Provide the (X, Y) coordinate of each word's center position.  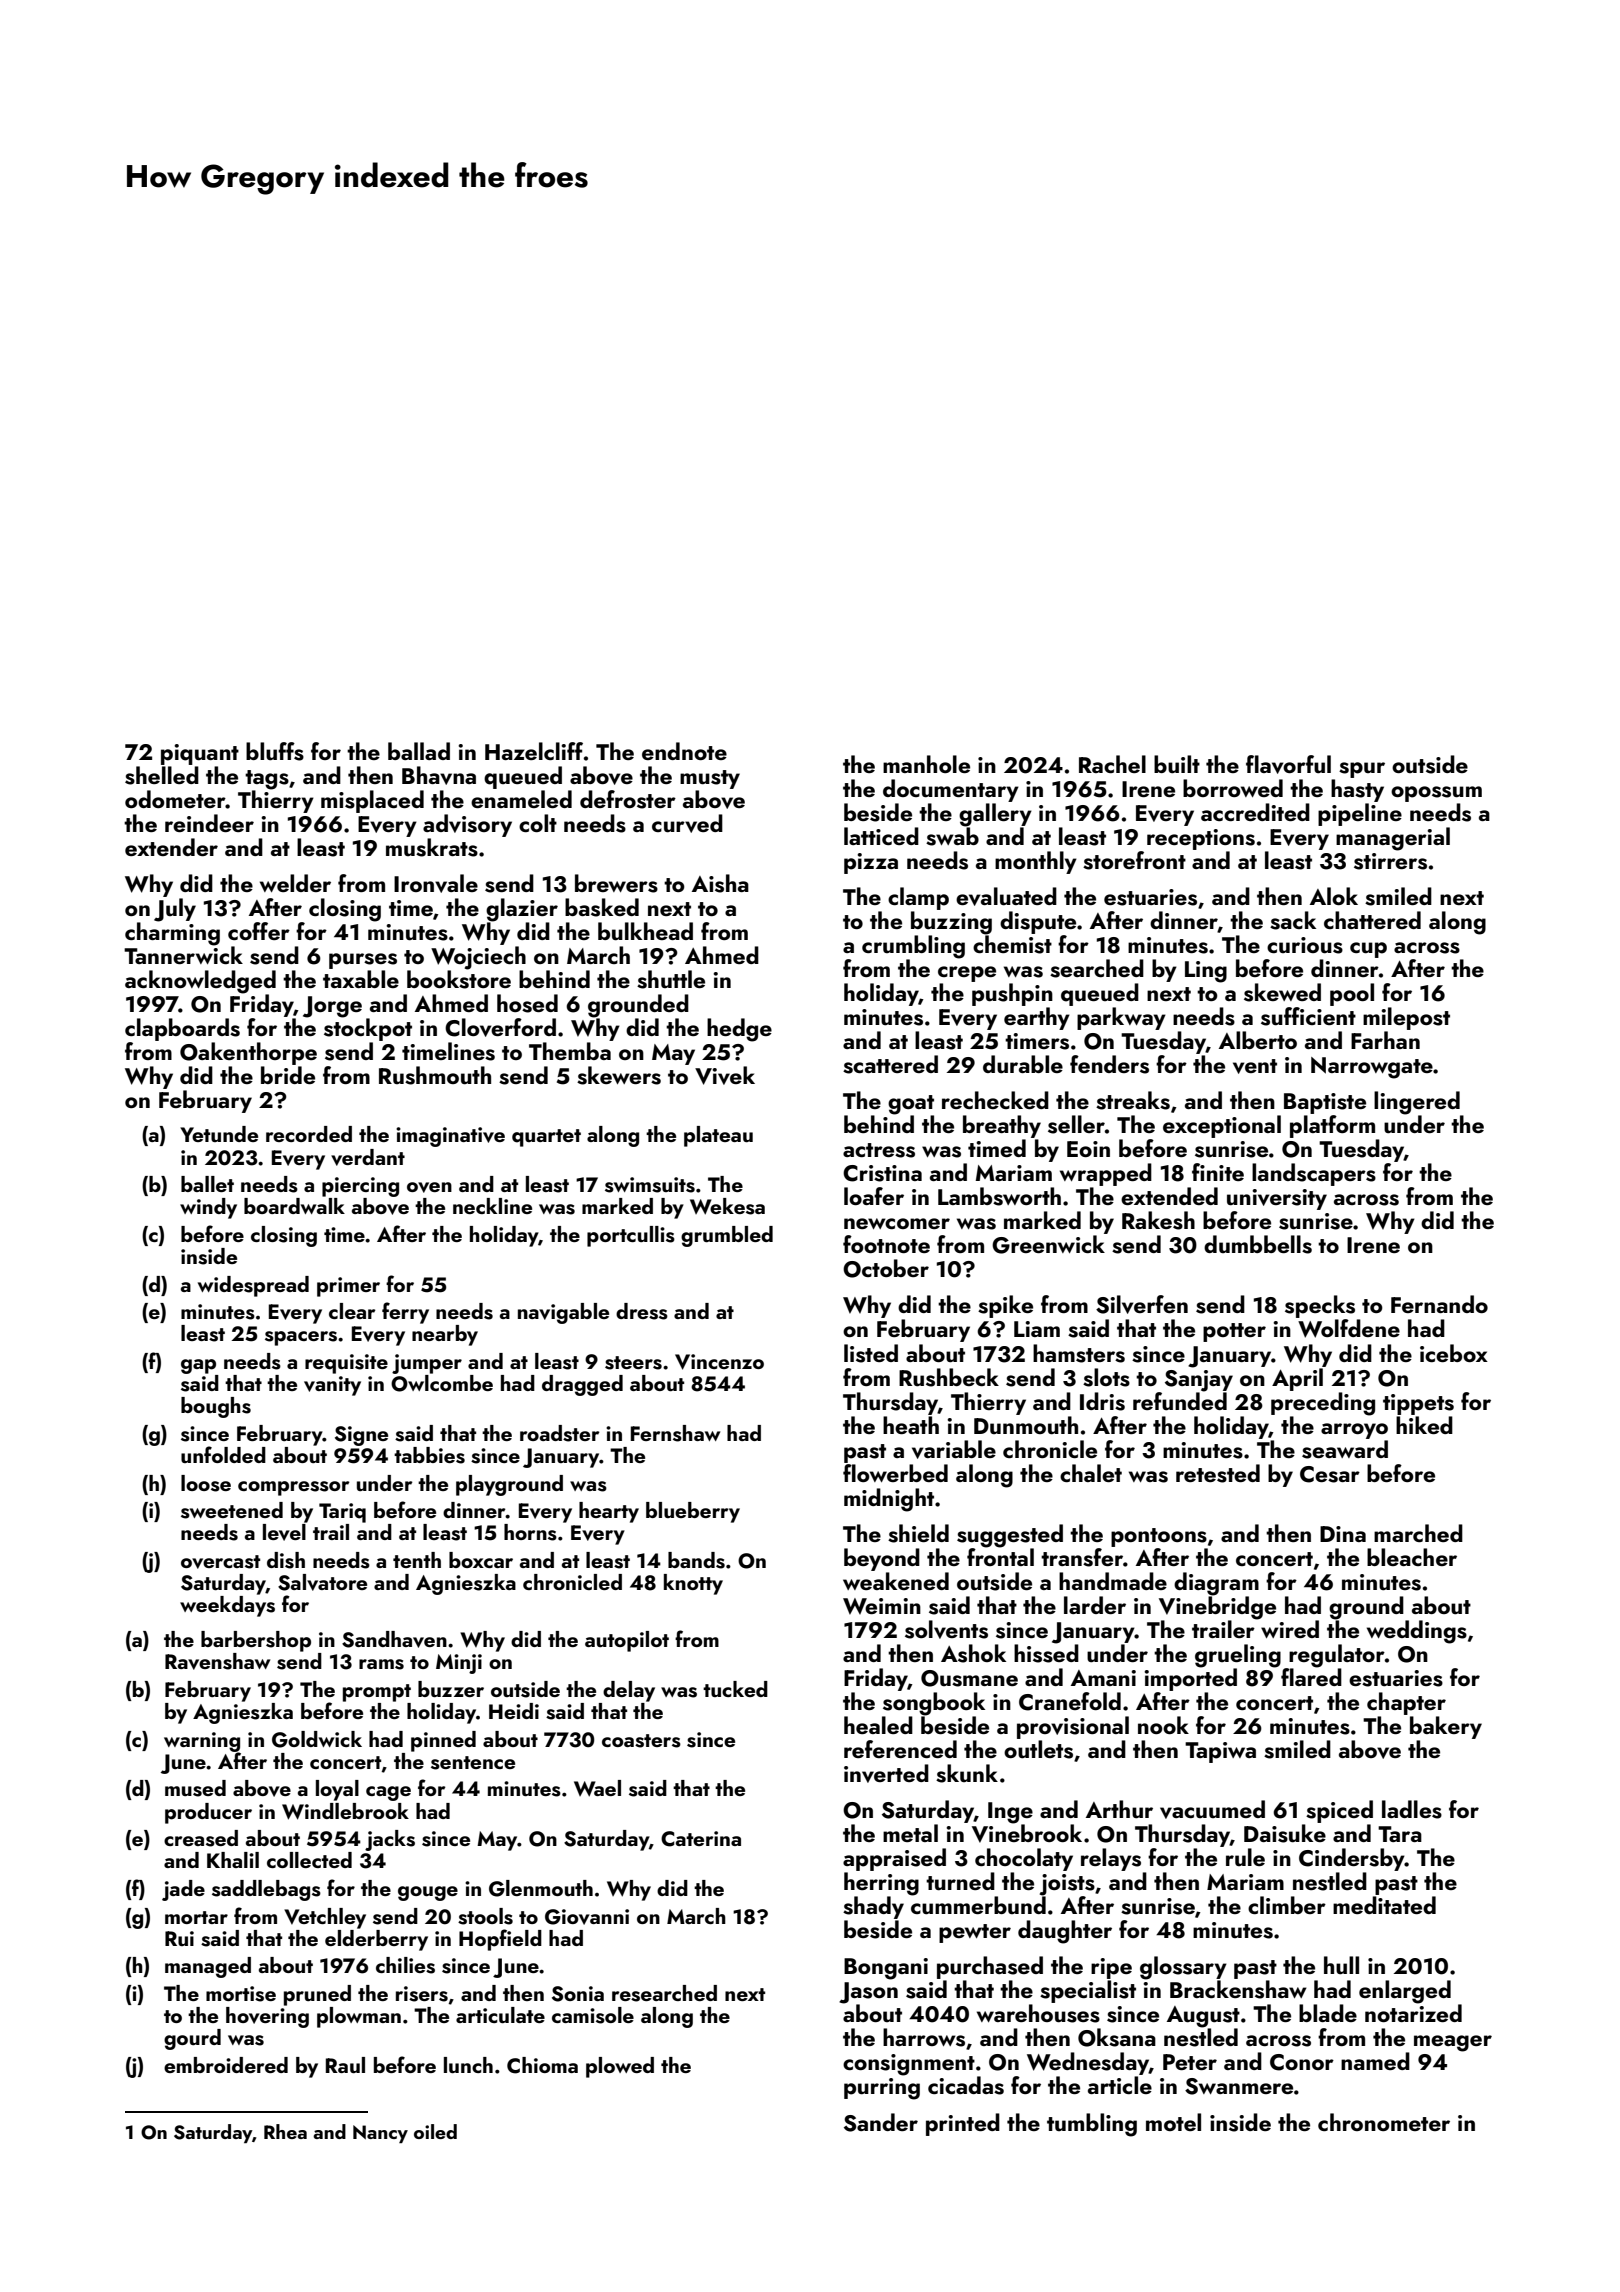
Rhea (285, 2131)
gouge (428, 1893)
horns (530, 1532)
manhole (926, 764)
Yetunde (219, 1134)
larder (1095, 1605)
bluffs (275, 751)
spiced (1339, 1811)
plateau (718, 1136)
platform (1332, 1126)
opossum (1436, 794)
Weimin (882, 1606)
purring (882, 2089)
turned (960, 1881)
